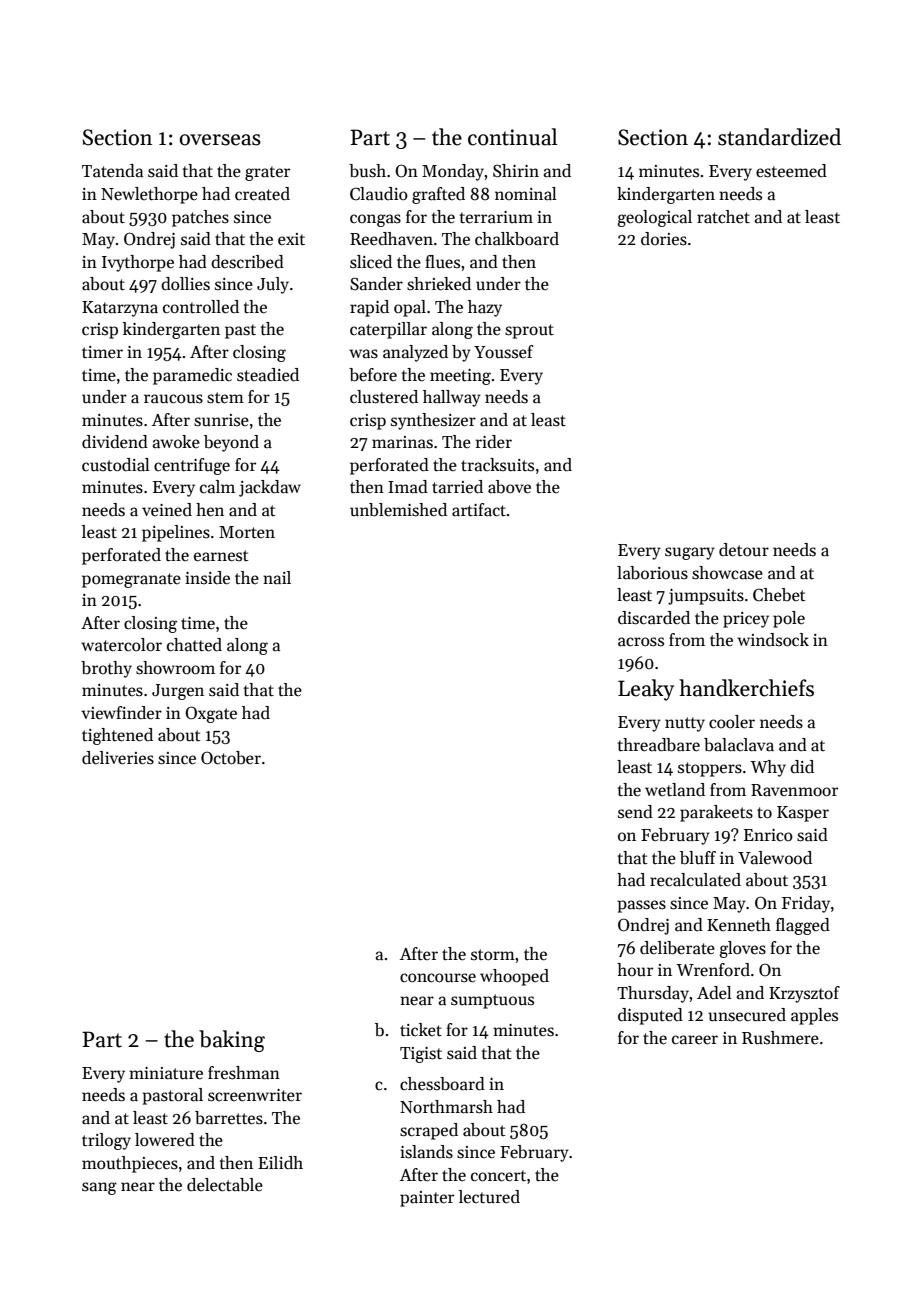 The height and width of the image is (1308, 924). Describe the element at coordinates (268, 375) in the image. I see `steadied` at that location.
